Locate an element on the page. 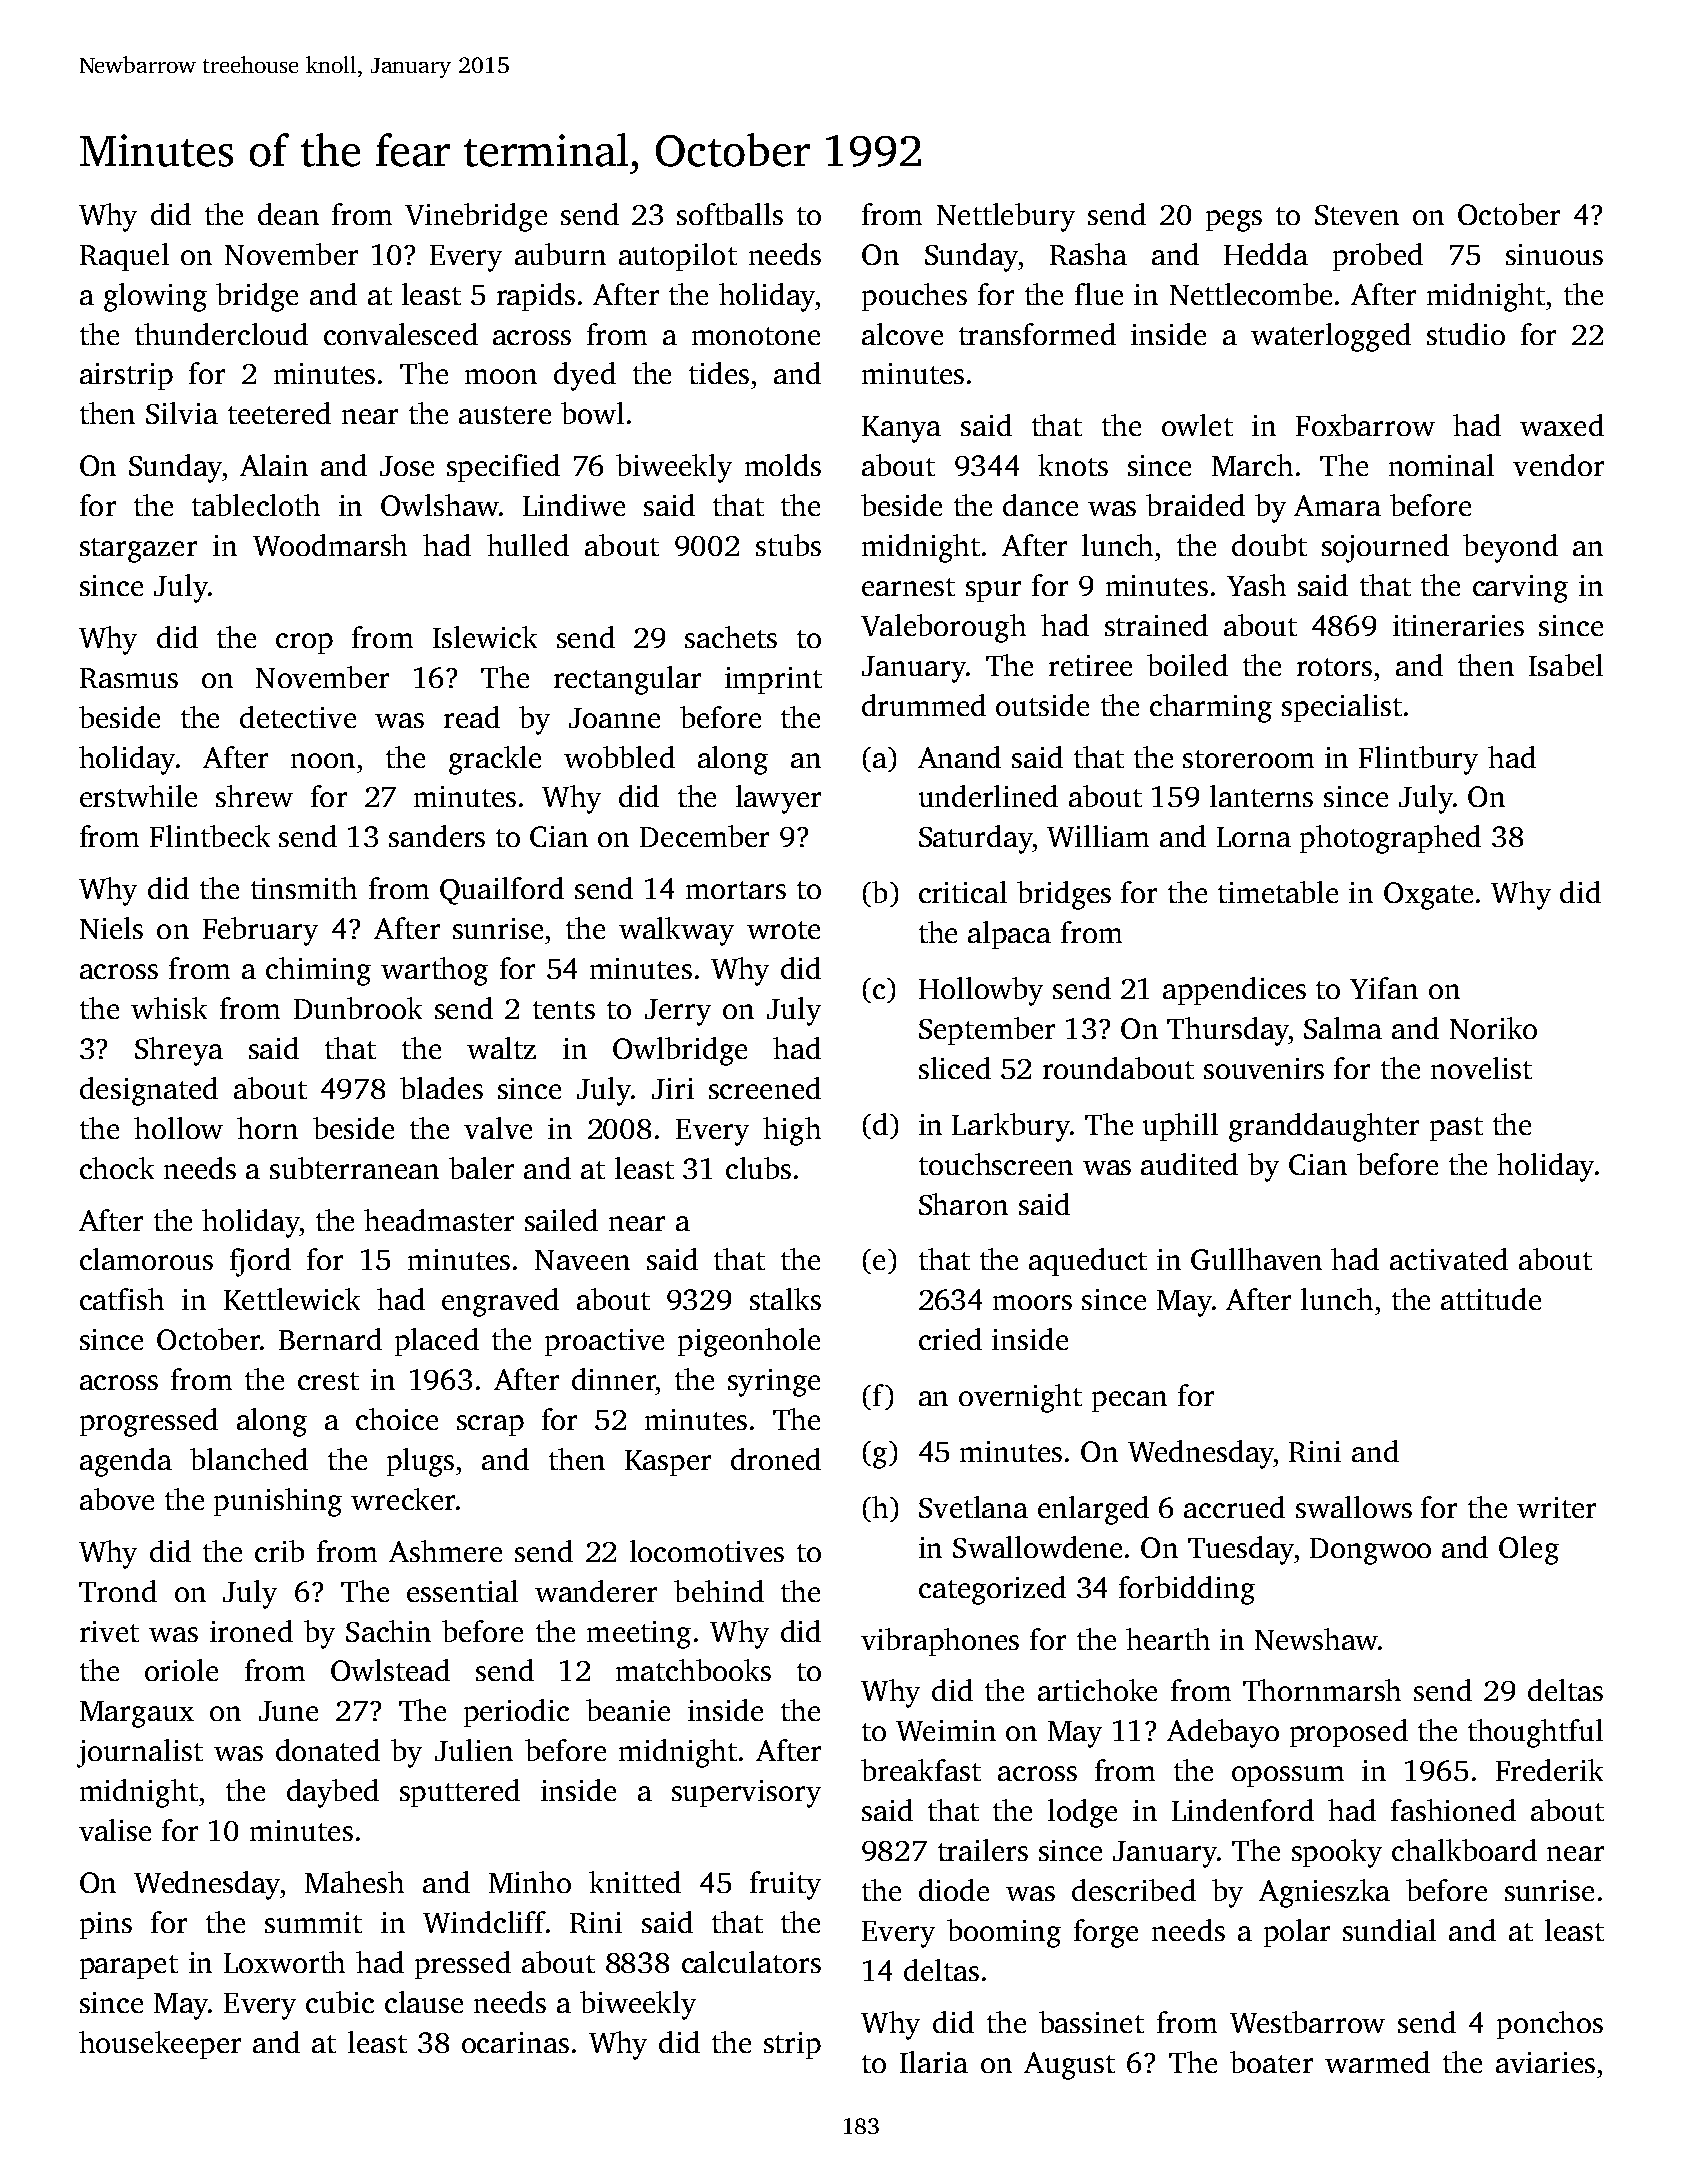 The height and width of the image is (2178, 1683). Amara is located at coordinates (1337, 505).
